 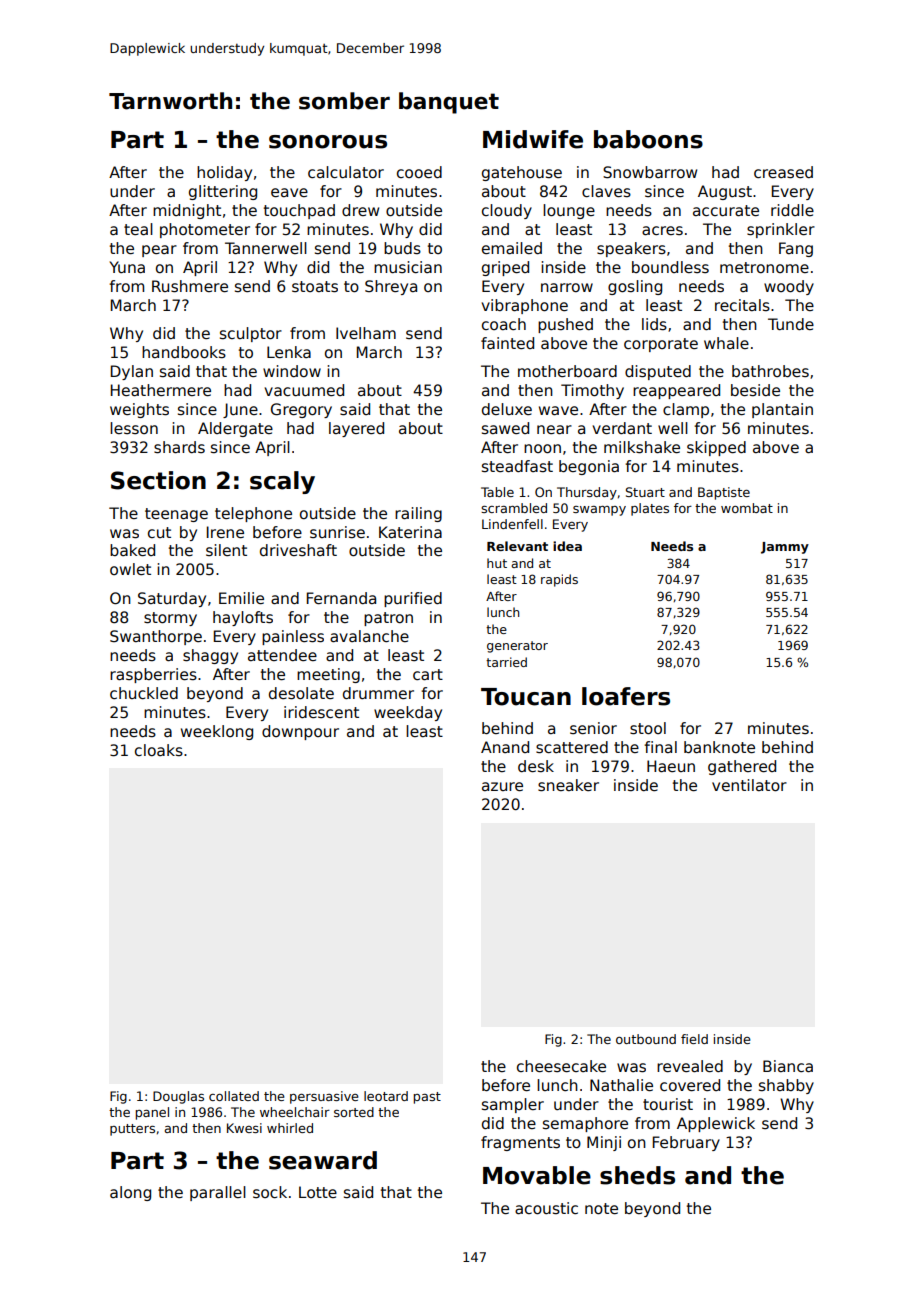 What do you see at coordinates (650, 509) in the screenshot?
I see `plates` at bounding box center [650, 509].
